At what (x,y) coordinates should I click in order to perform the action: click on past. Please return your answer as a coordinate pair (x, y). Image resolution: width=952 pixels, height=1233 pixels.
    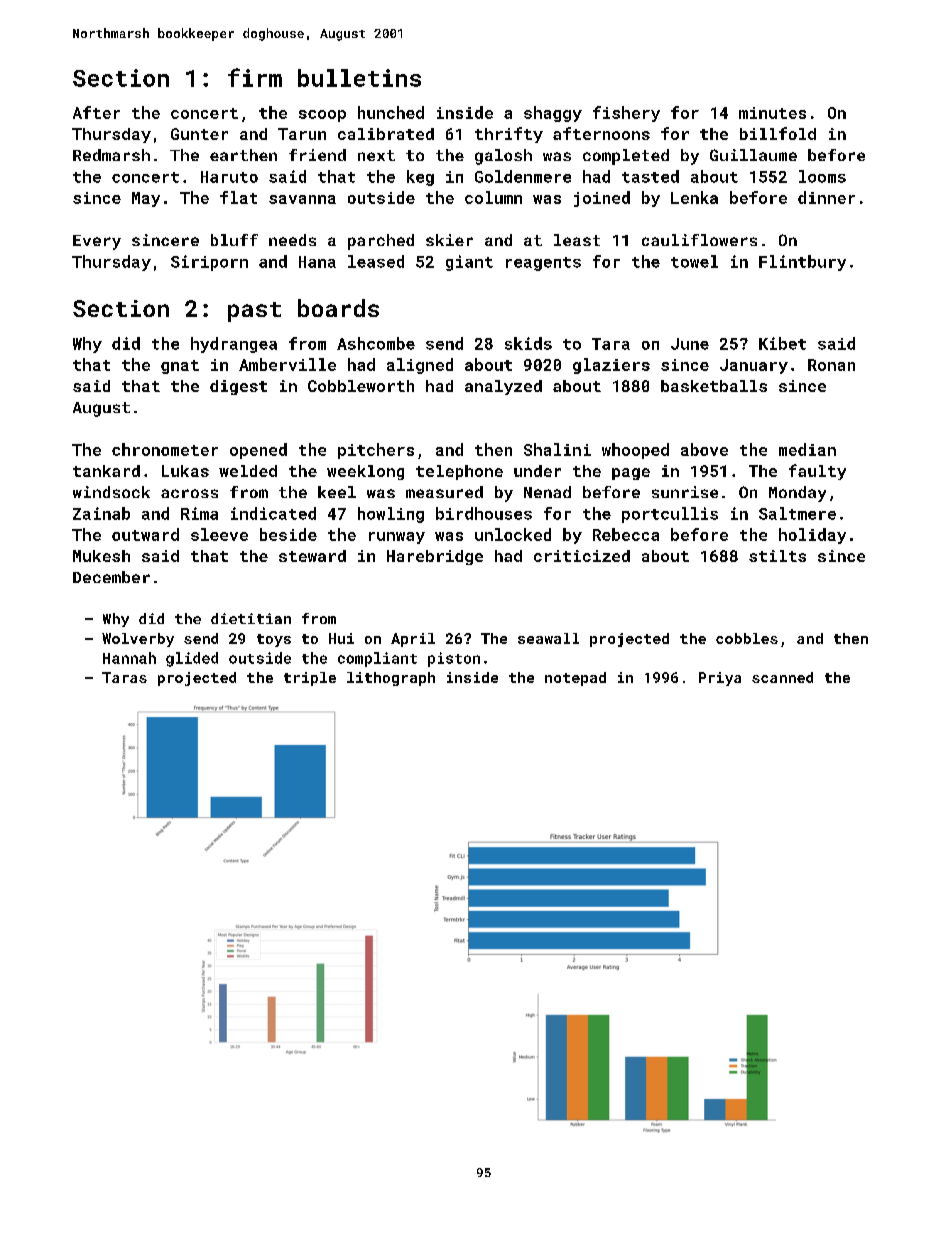
    Looking at the image, I should click on (254, 312).
